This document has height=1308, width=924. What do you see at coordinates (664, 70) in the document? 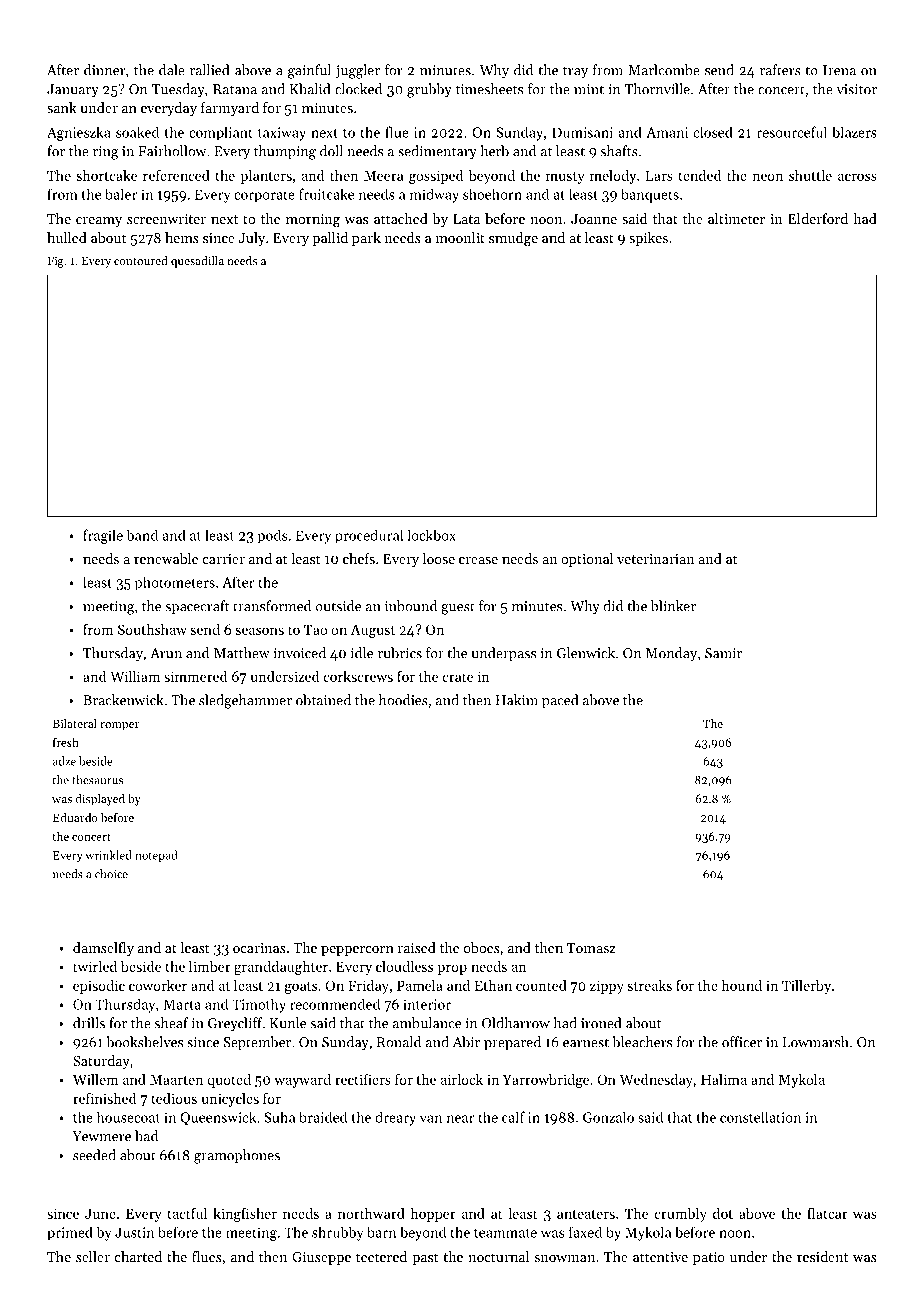
I see `Marlcombe` at bounding box center [664, 70].
